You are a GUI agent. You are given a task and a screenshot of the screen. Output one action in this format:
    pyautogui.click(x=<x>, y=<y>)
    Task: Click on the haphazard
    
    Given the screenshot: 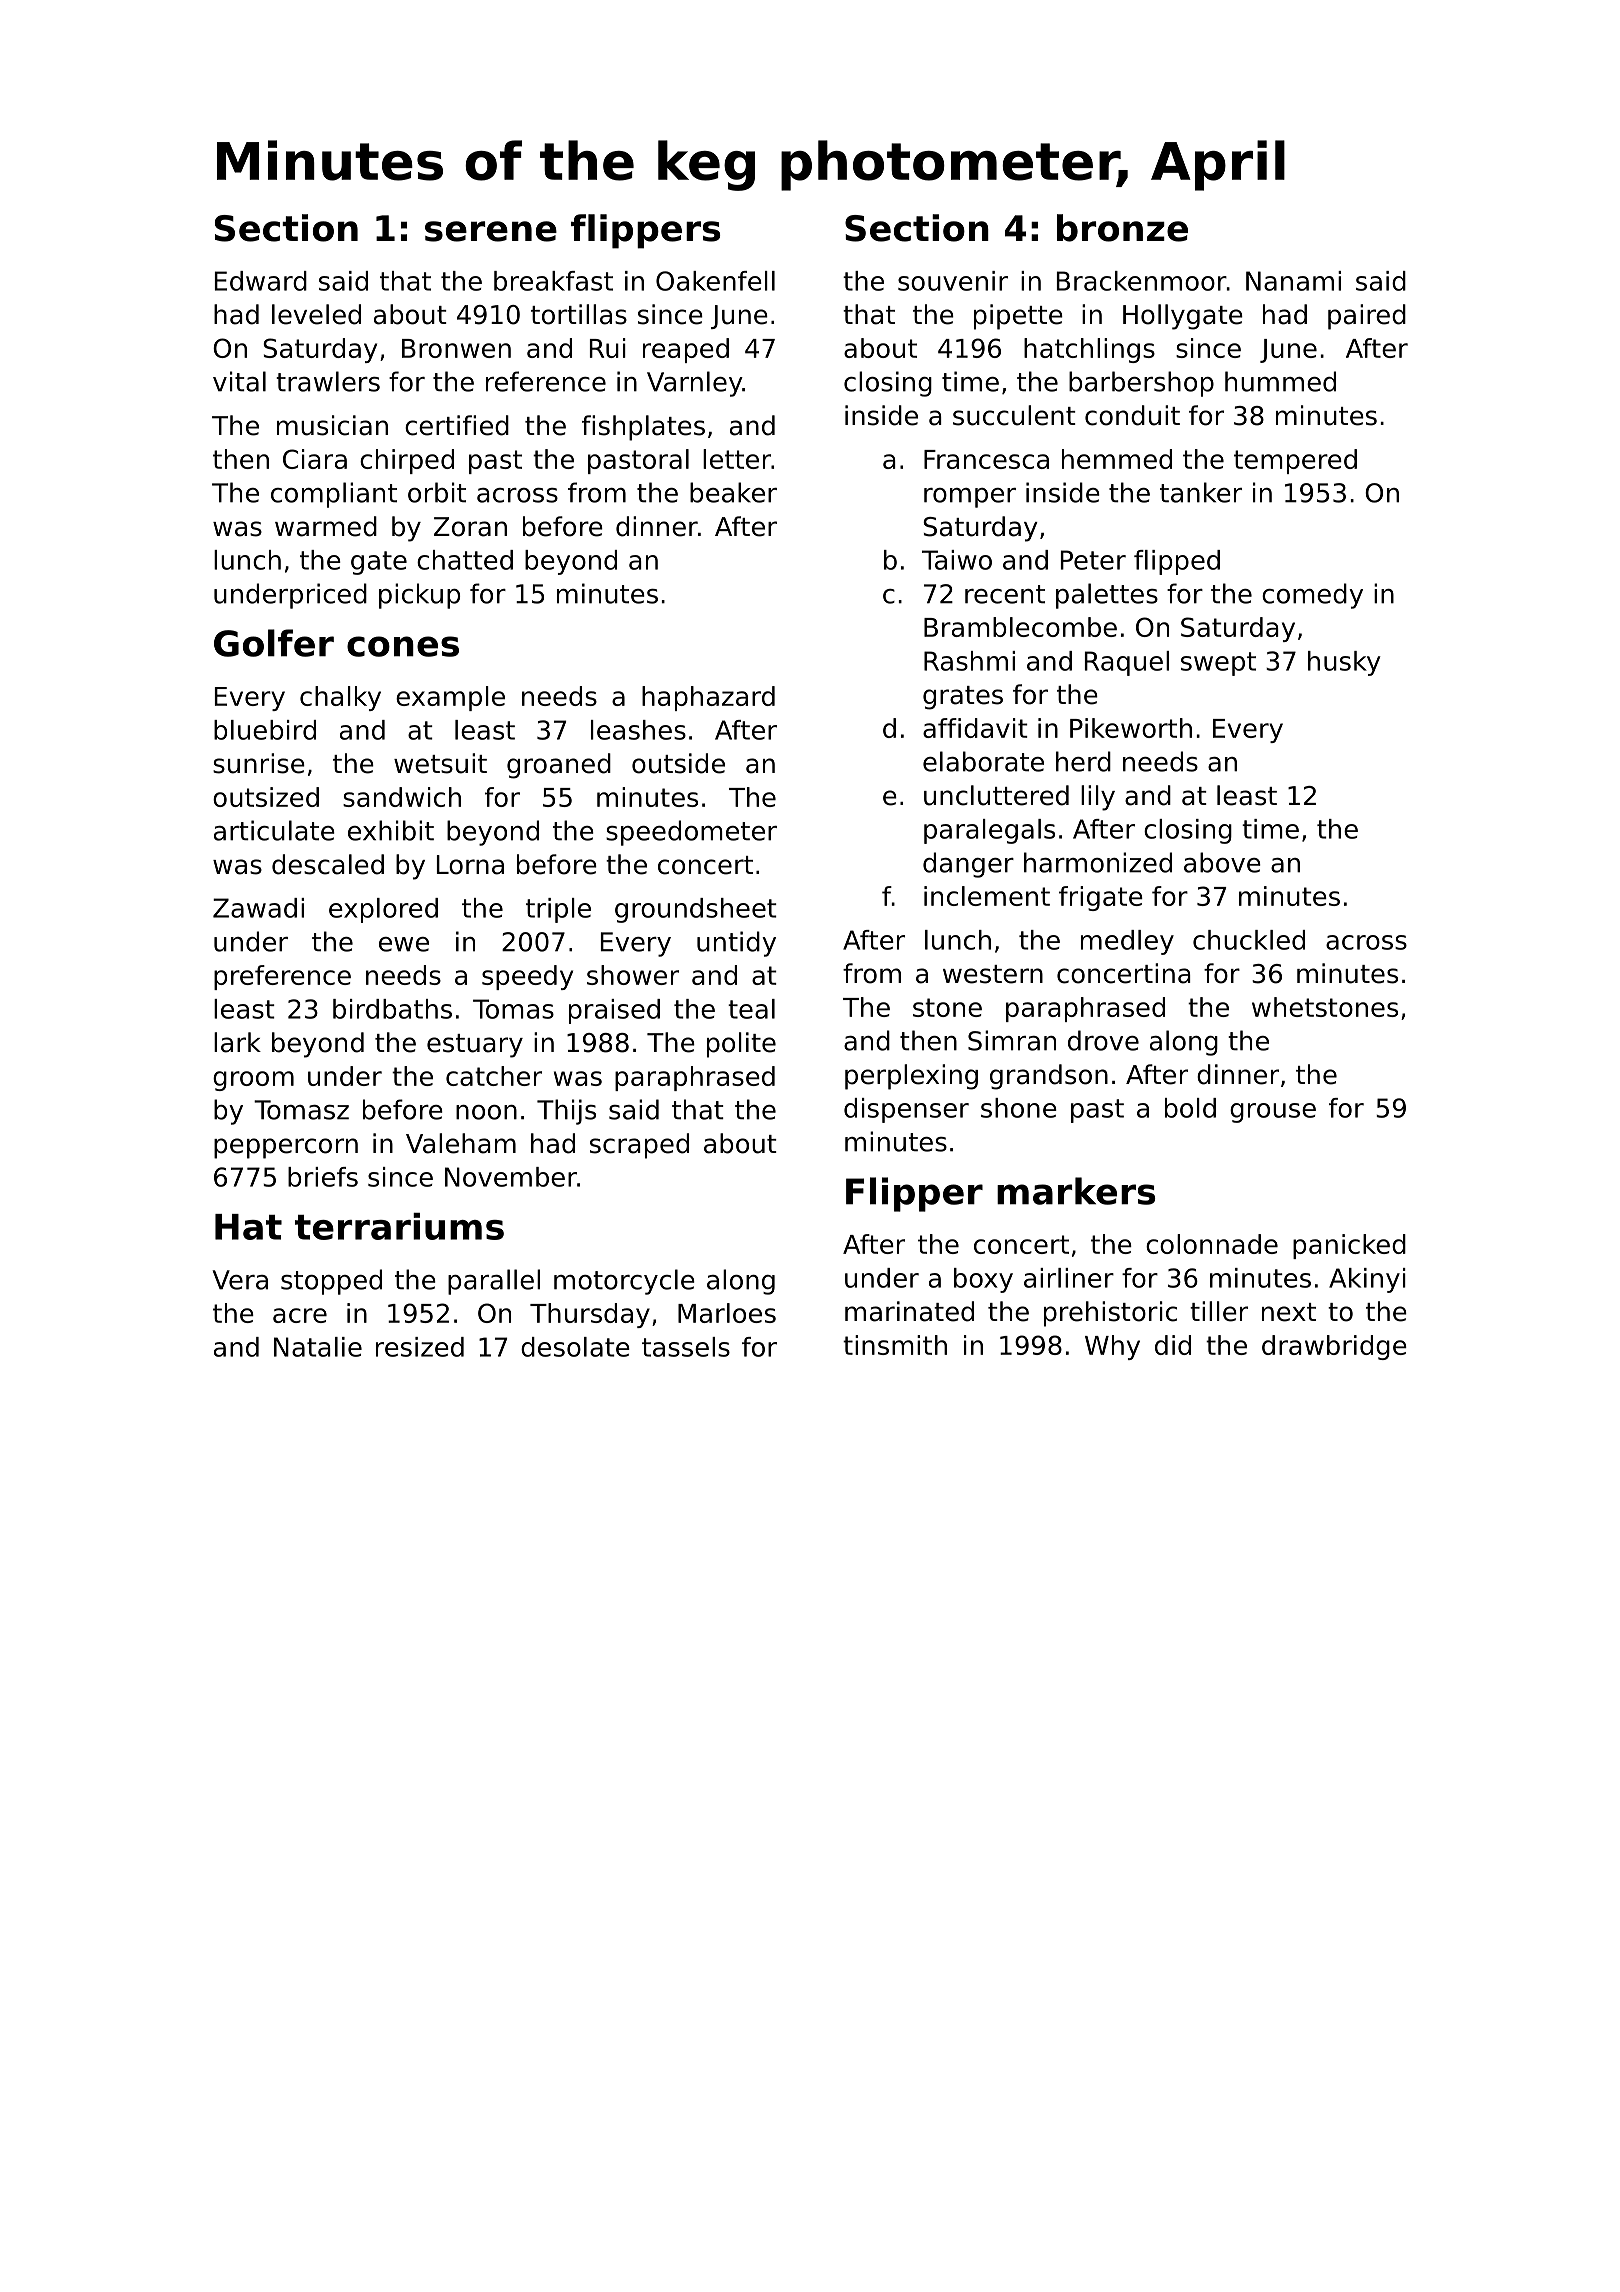 What is the action you would take?
    pyautogui.click(x=708, y=698)
